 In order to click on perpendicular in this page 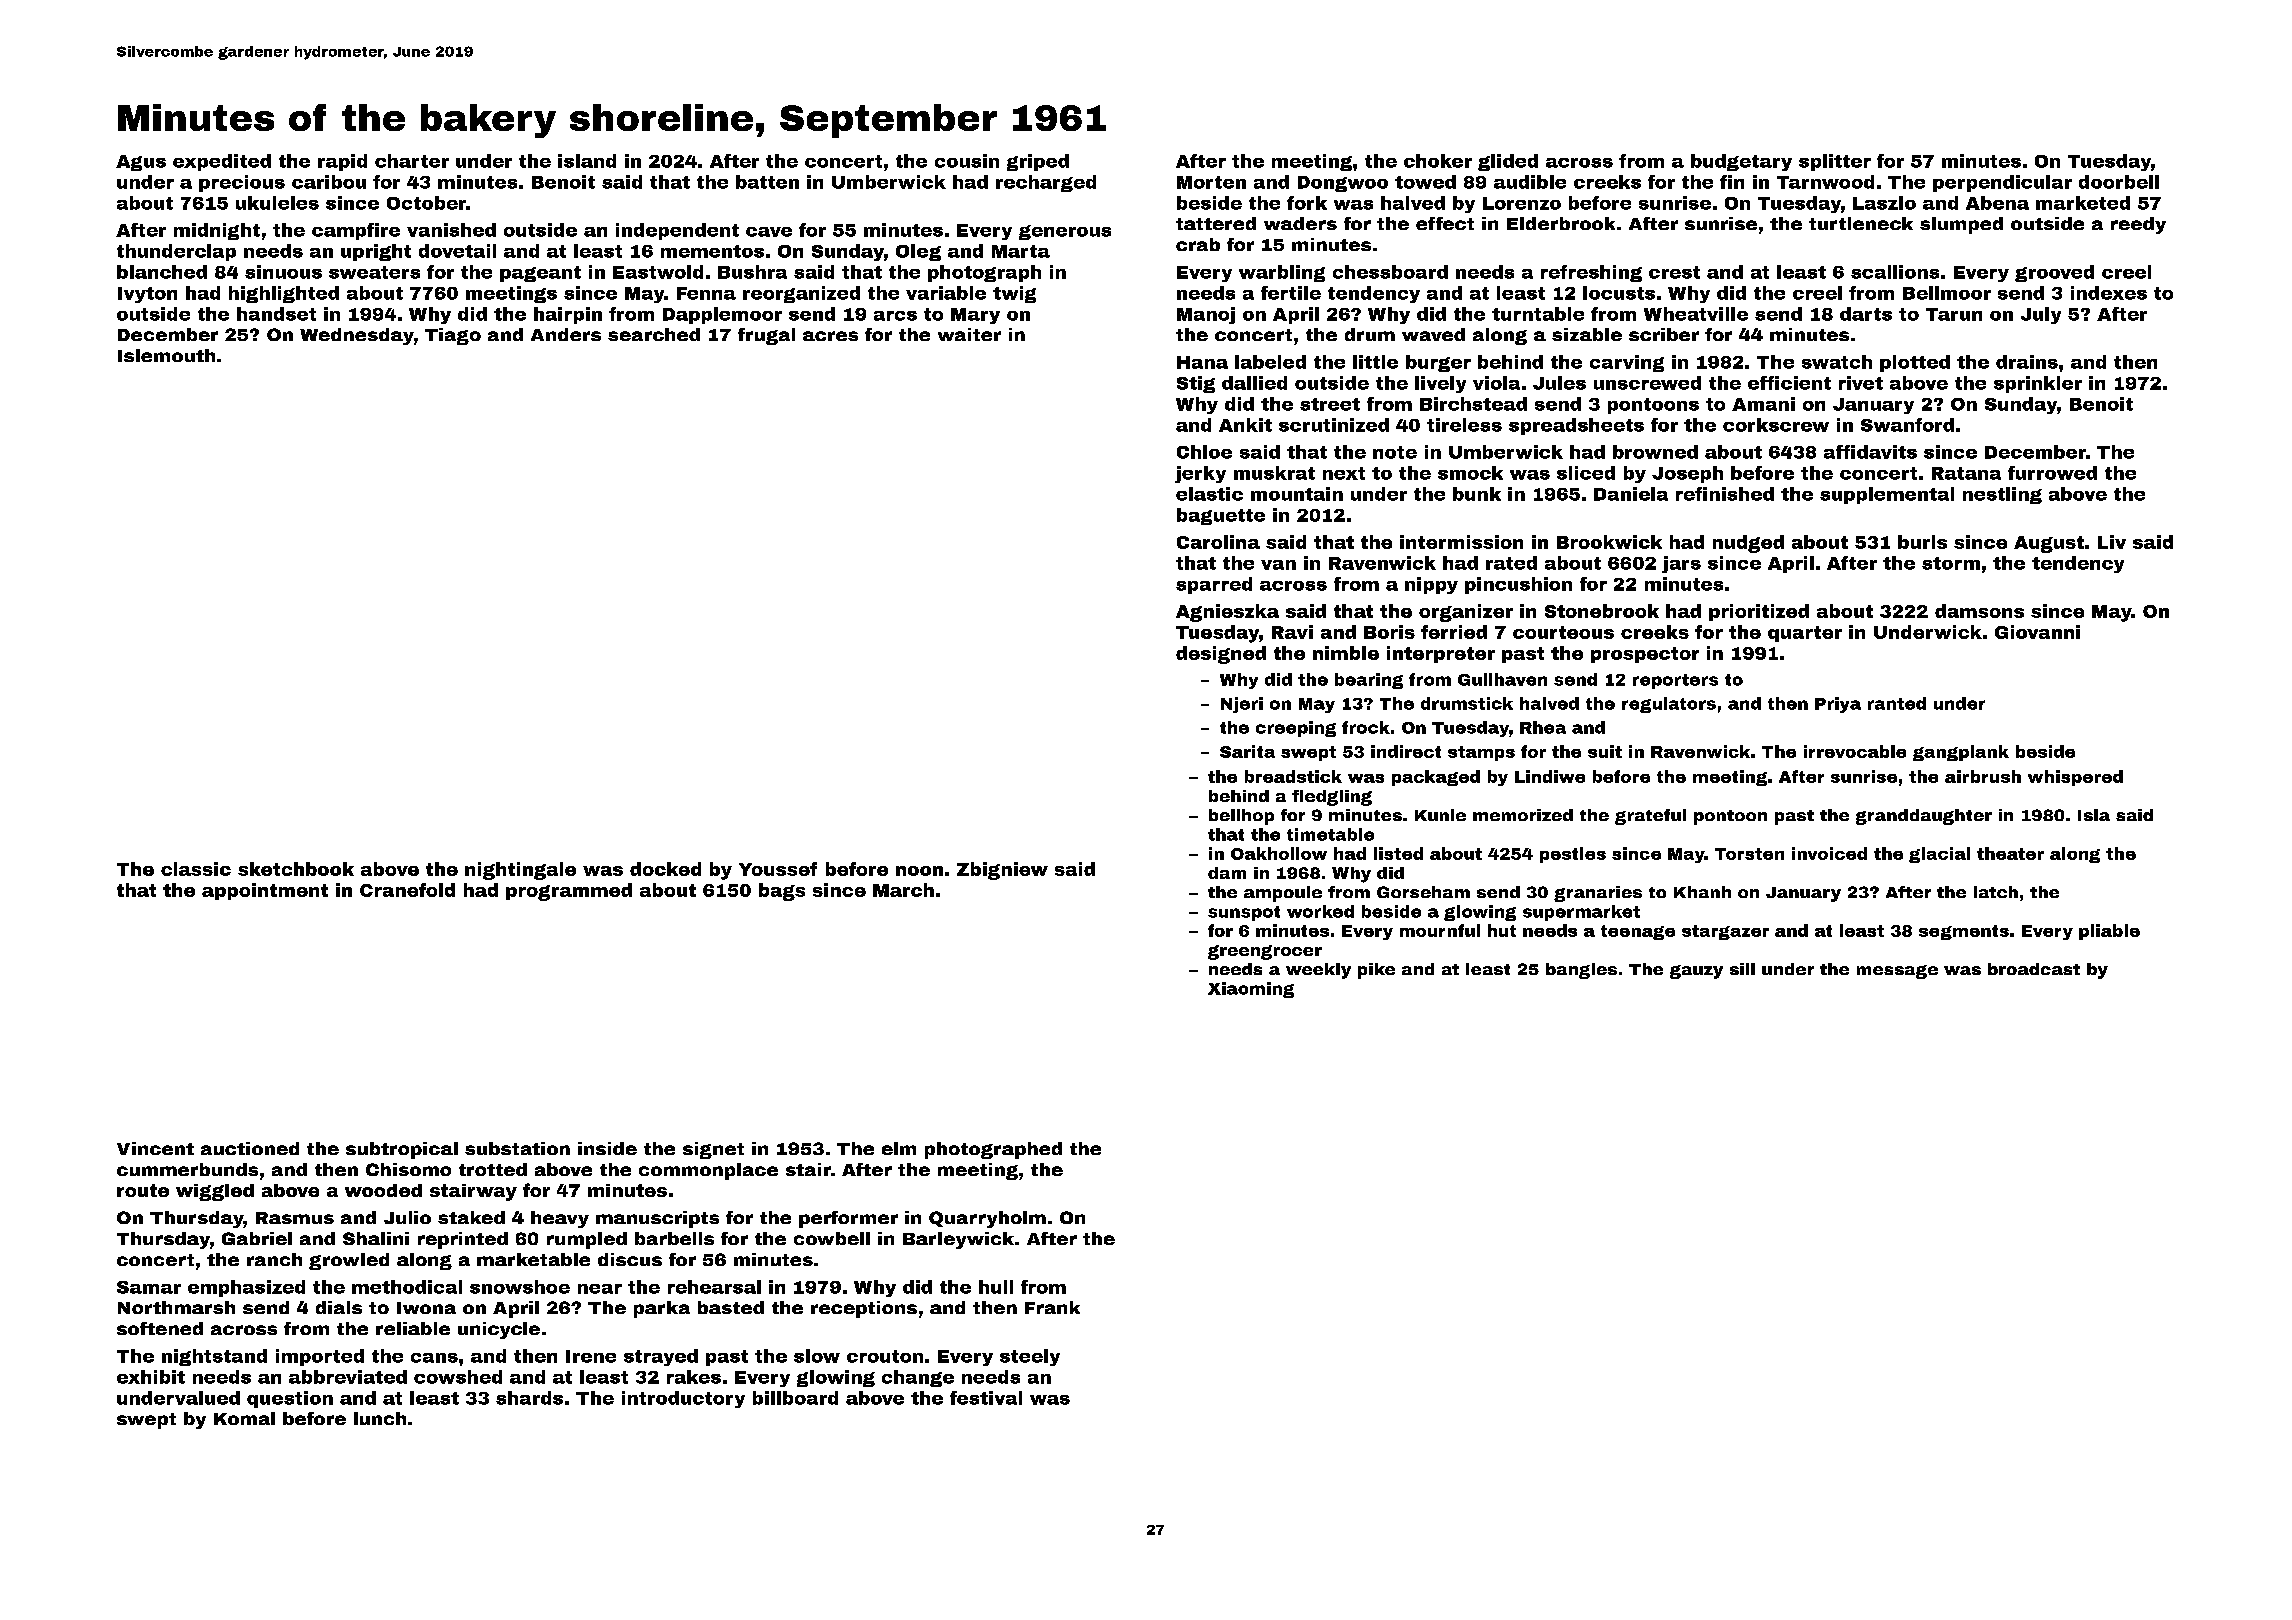, I will do `click(2002, 183)`.
